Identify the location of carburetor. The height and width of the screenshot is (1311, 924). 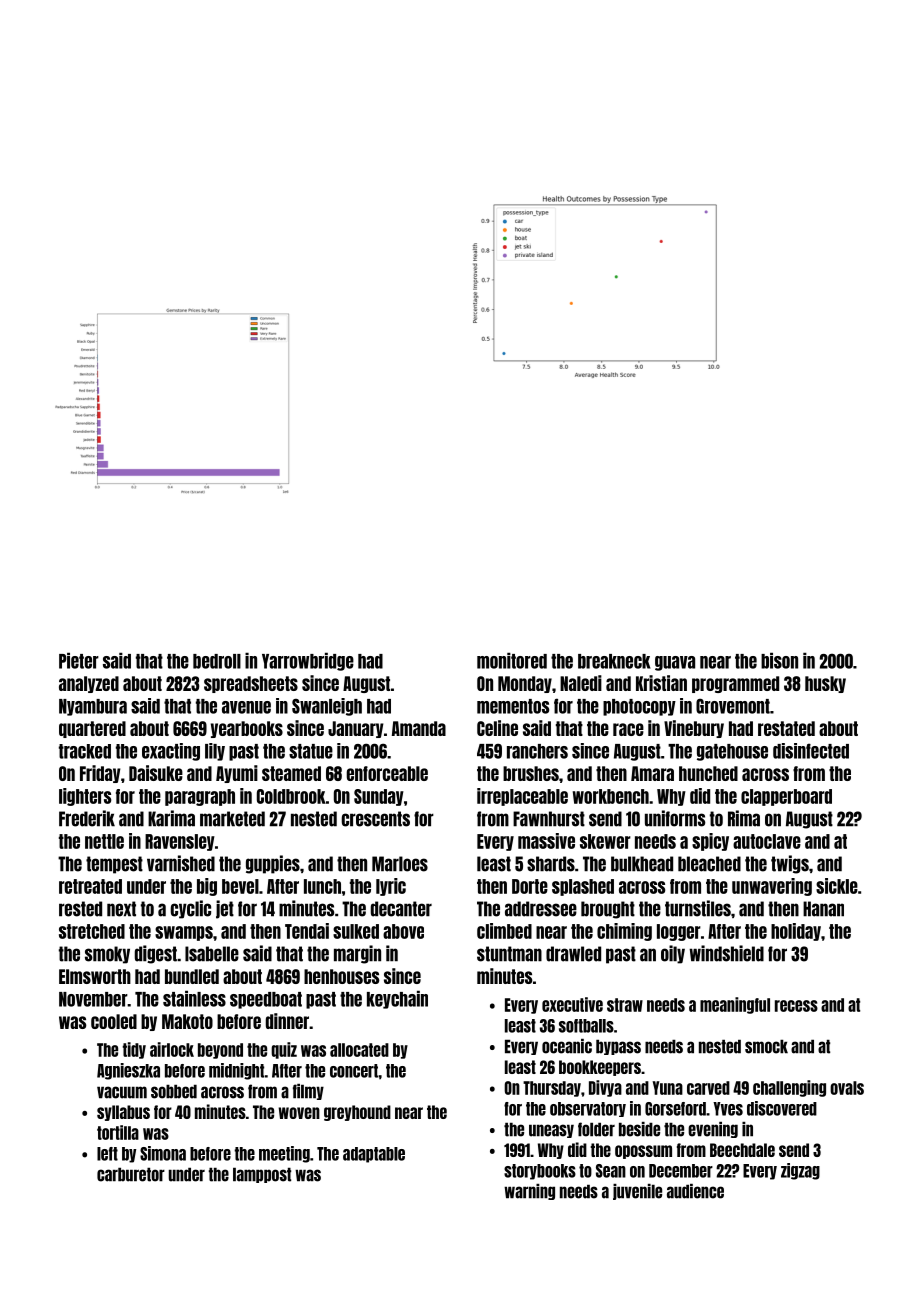
(131, 1174).
